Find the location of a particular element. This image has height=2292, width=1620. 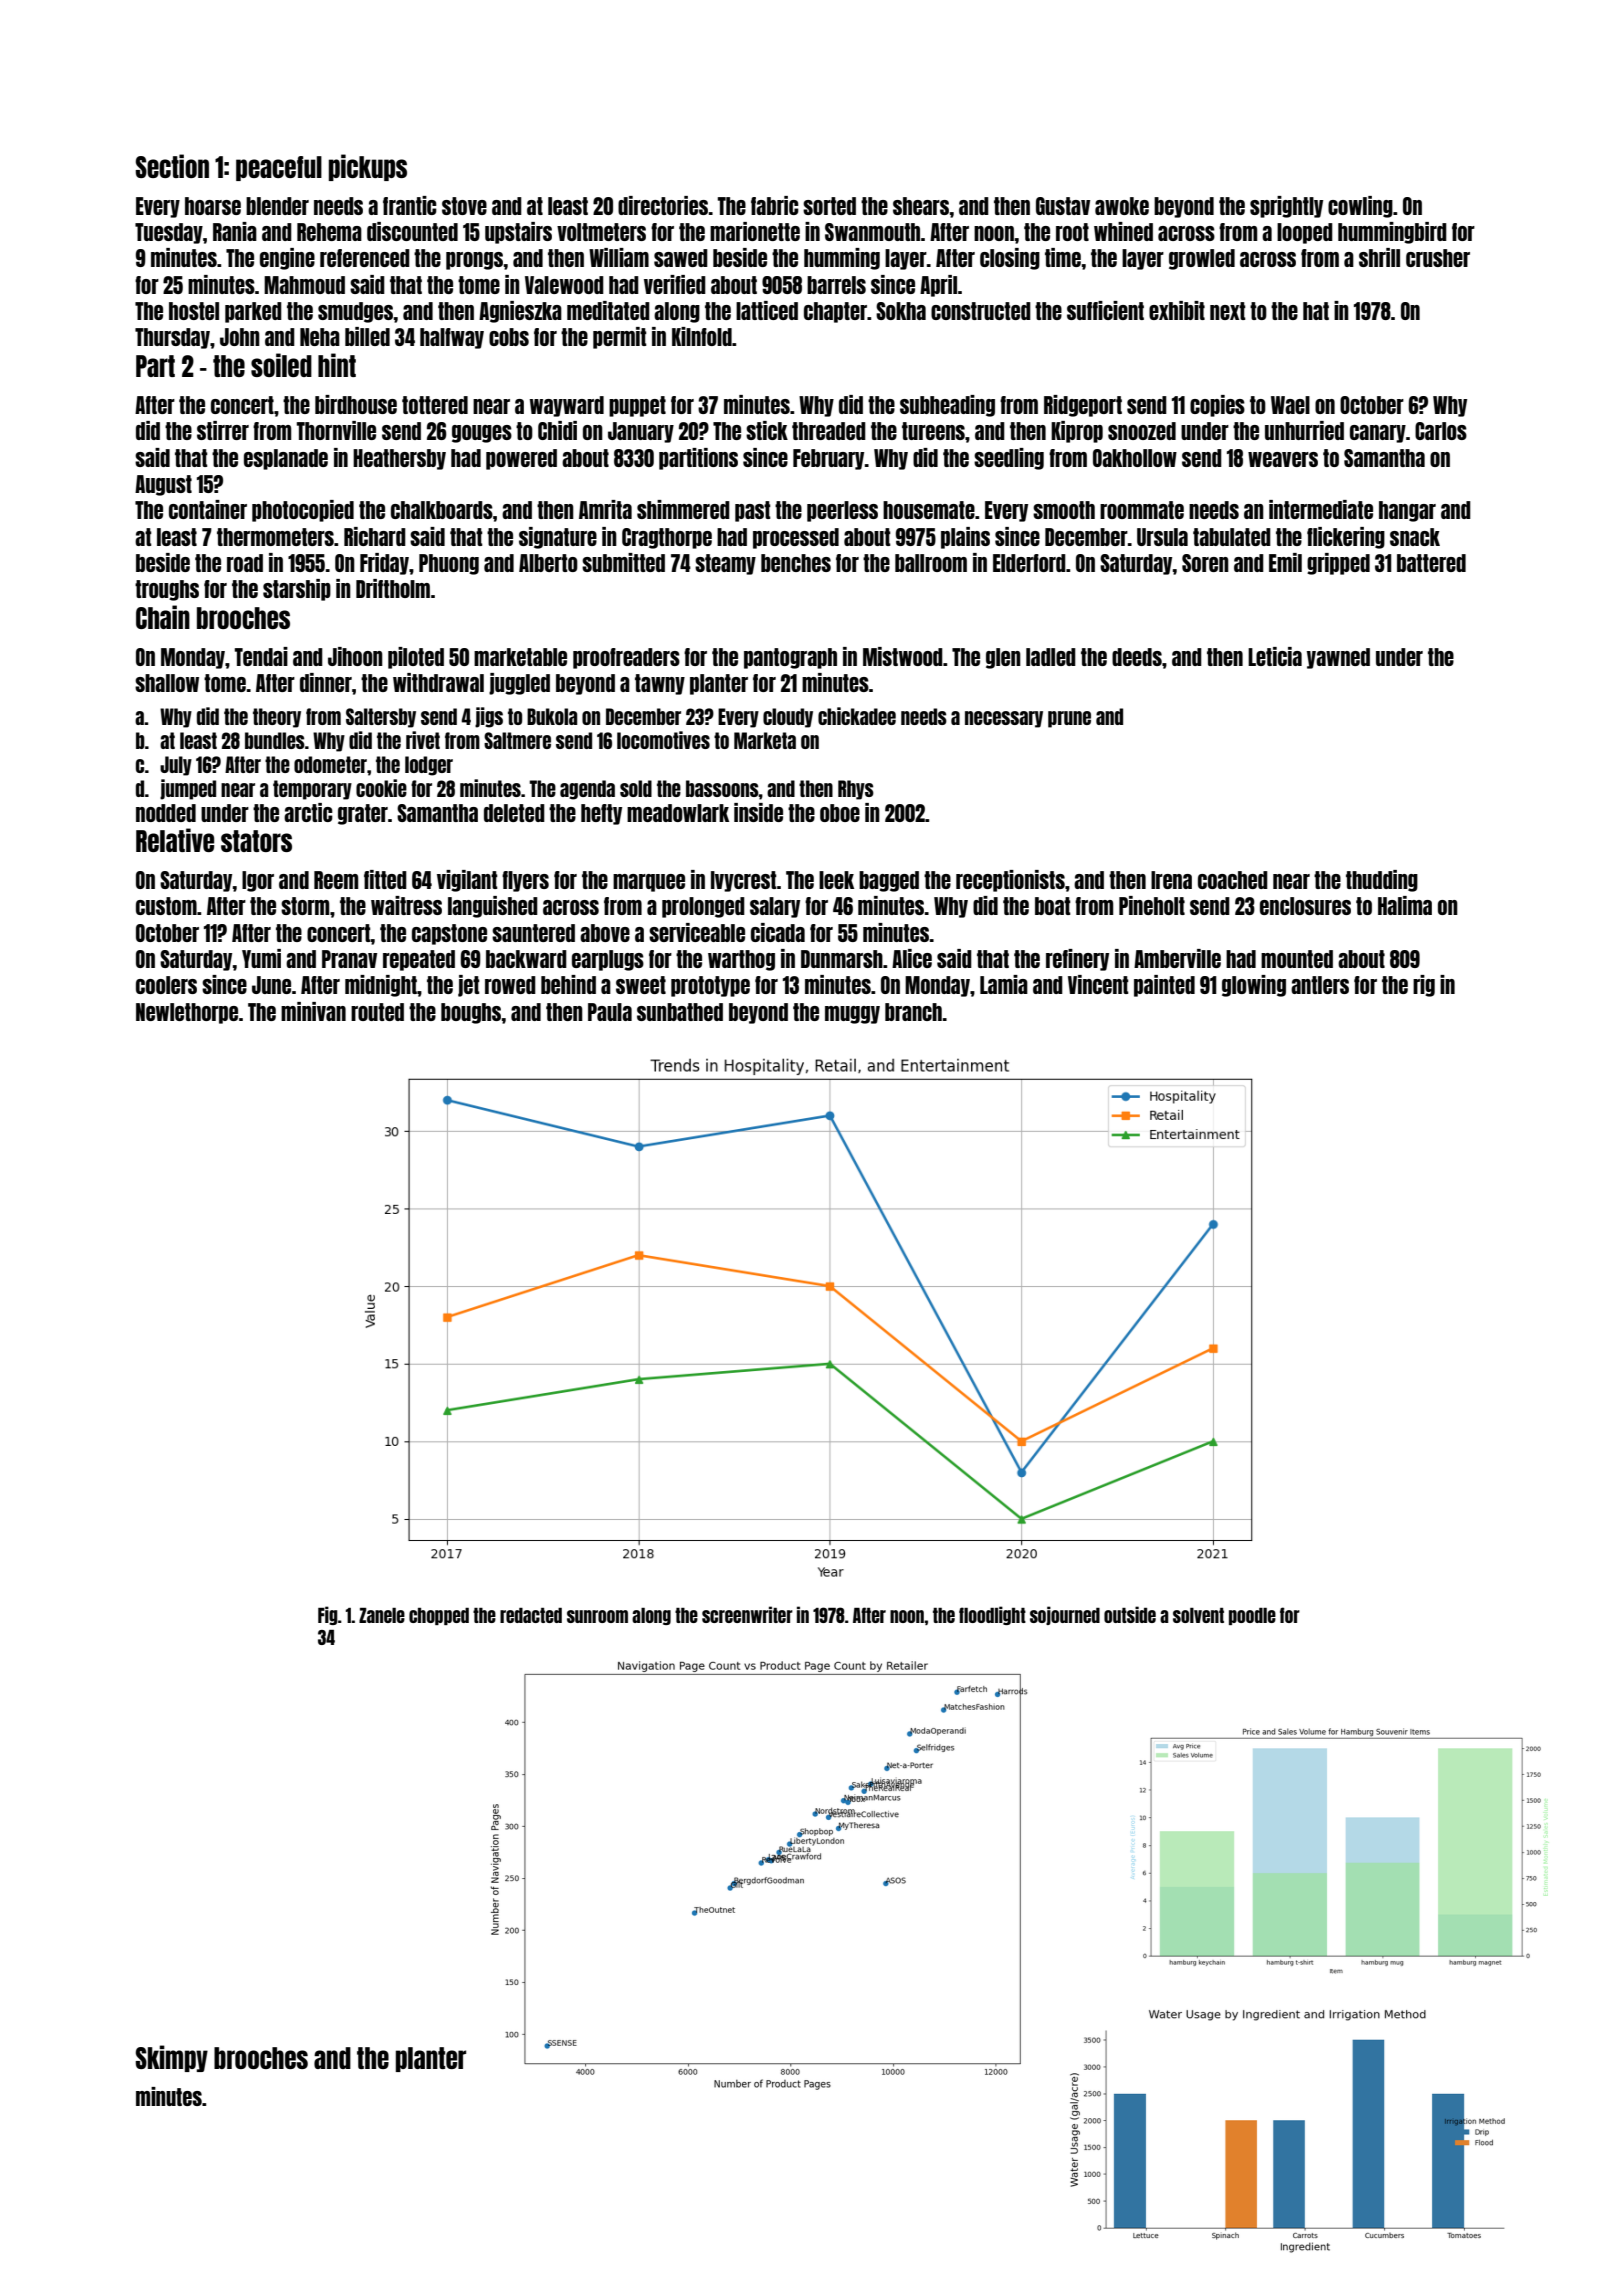

cowling is located at coordinates (1360, 207).
